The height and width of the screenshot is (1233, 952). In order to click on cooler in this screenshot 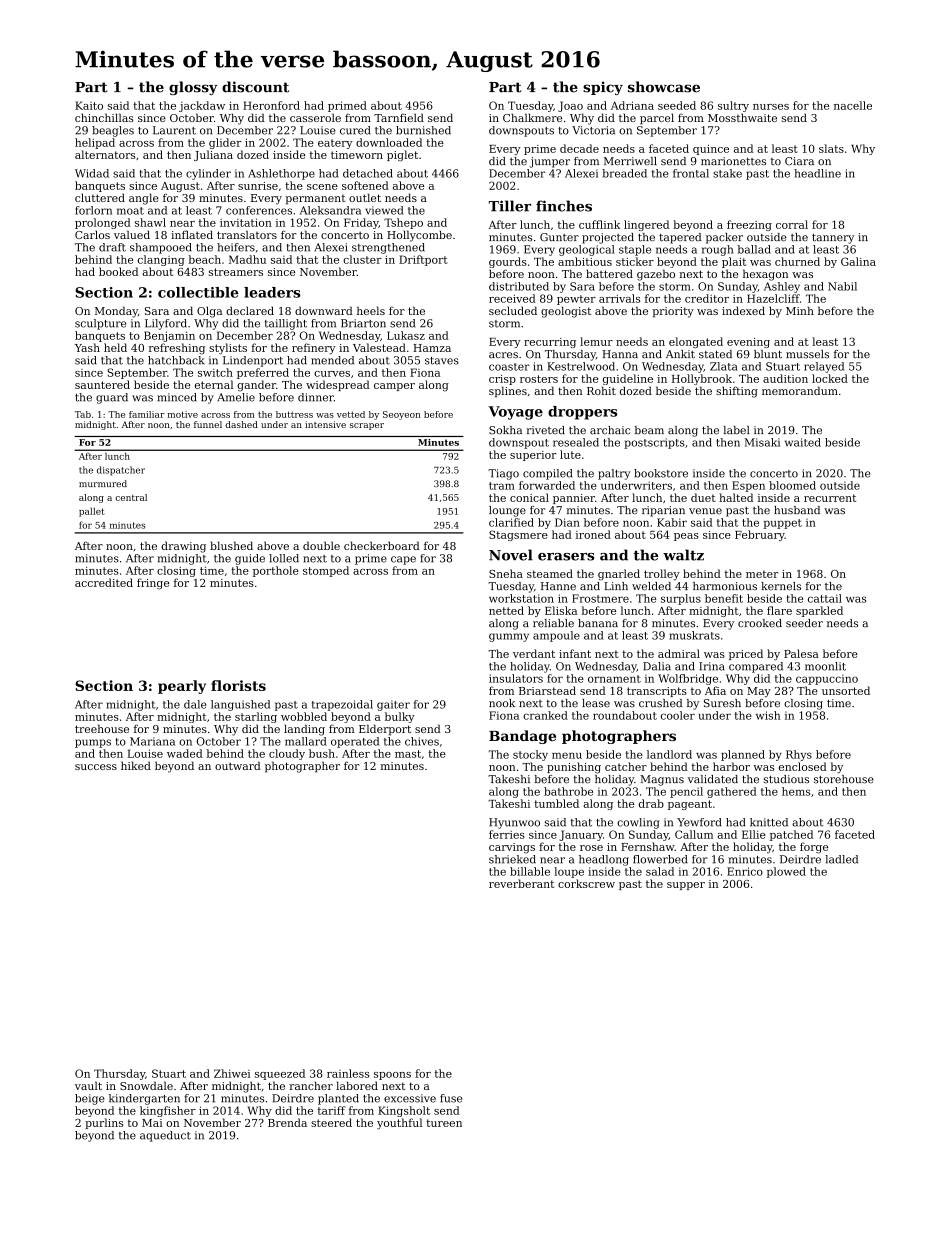, I will do `click(678, 715)`.
